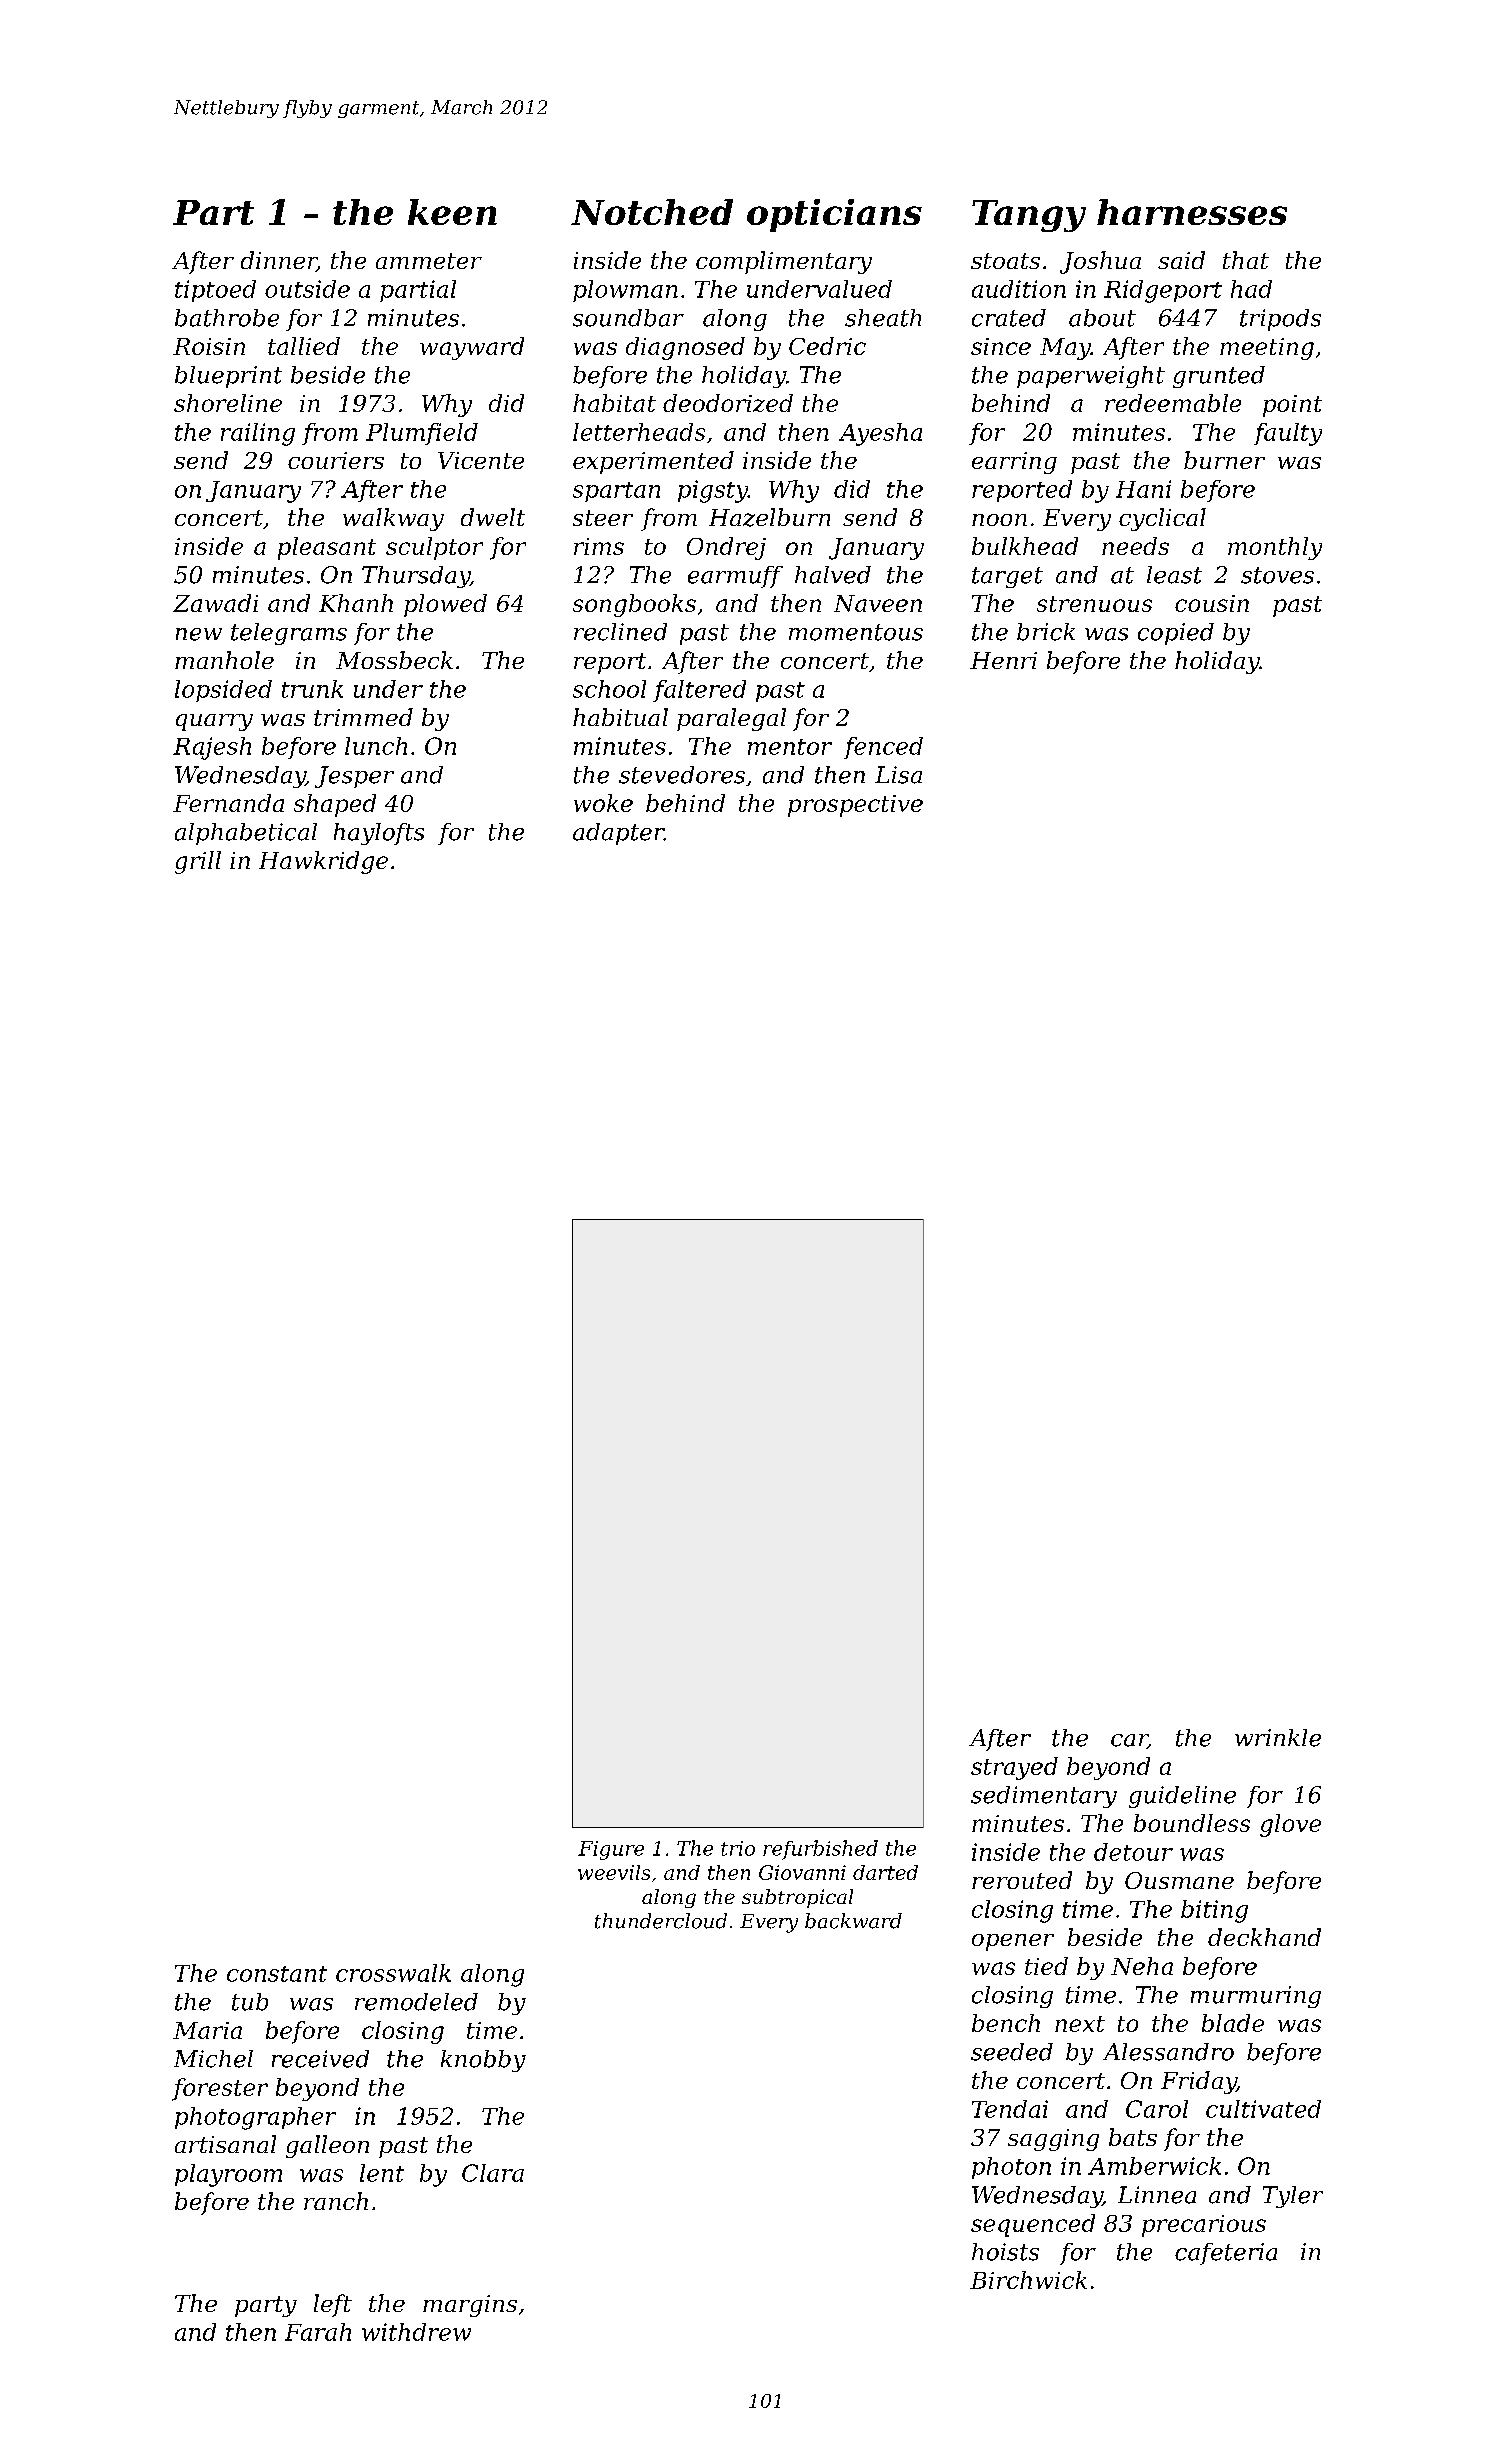 This image has height=2464, width=1496. What do you see at coordinates (652, 212) in the image?
I see `Notched` at bounding box center [652, 212].
